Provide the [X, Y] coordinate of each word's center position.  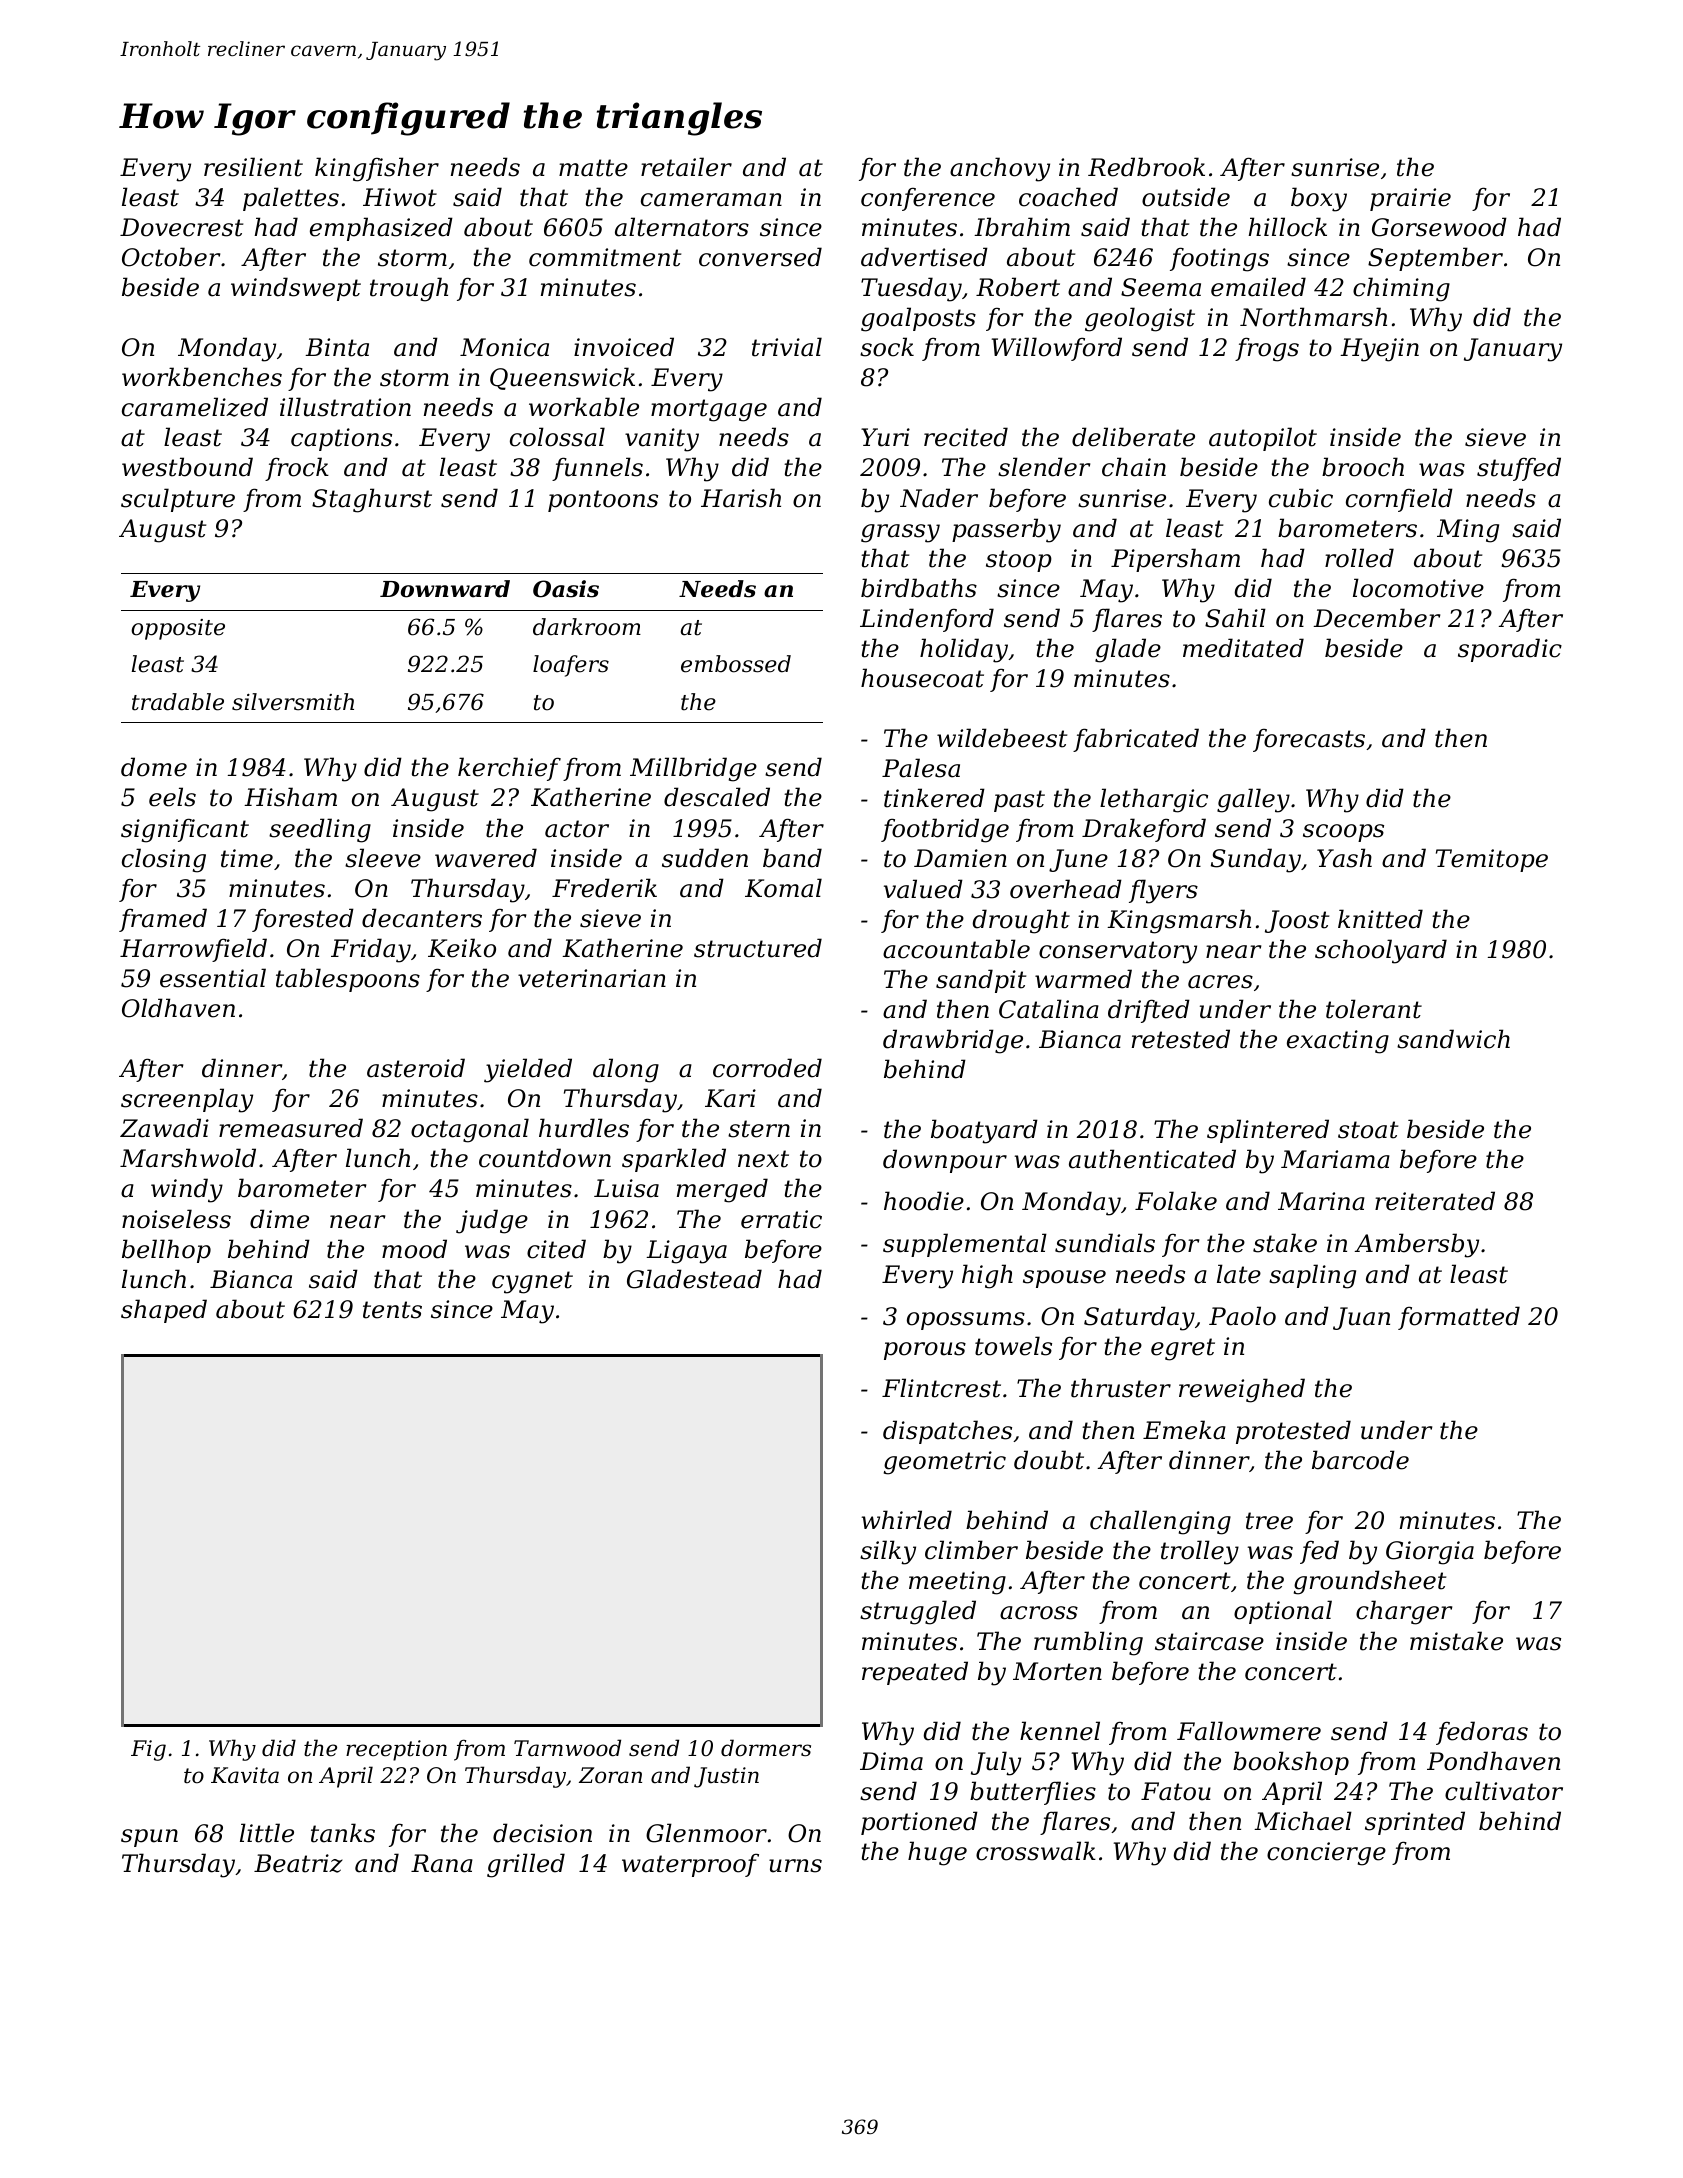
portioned [919, 1823]
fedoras [1482, 1733]
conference [928, 199]
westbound [187, 467]
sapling [1312, 1276]
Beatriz [298, 1863]
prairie [1410, 199]
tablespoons [348, 980]
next [763, 1159]
